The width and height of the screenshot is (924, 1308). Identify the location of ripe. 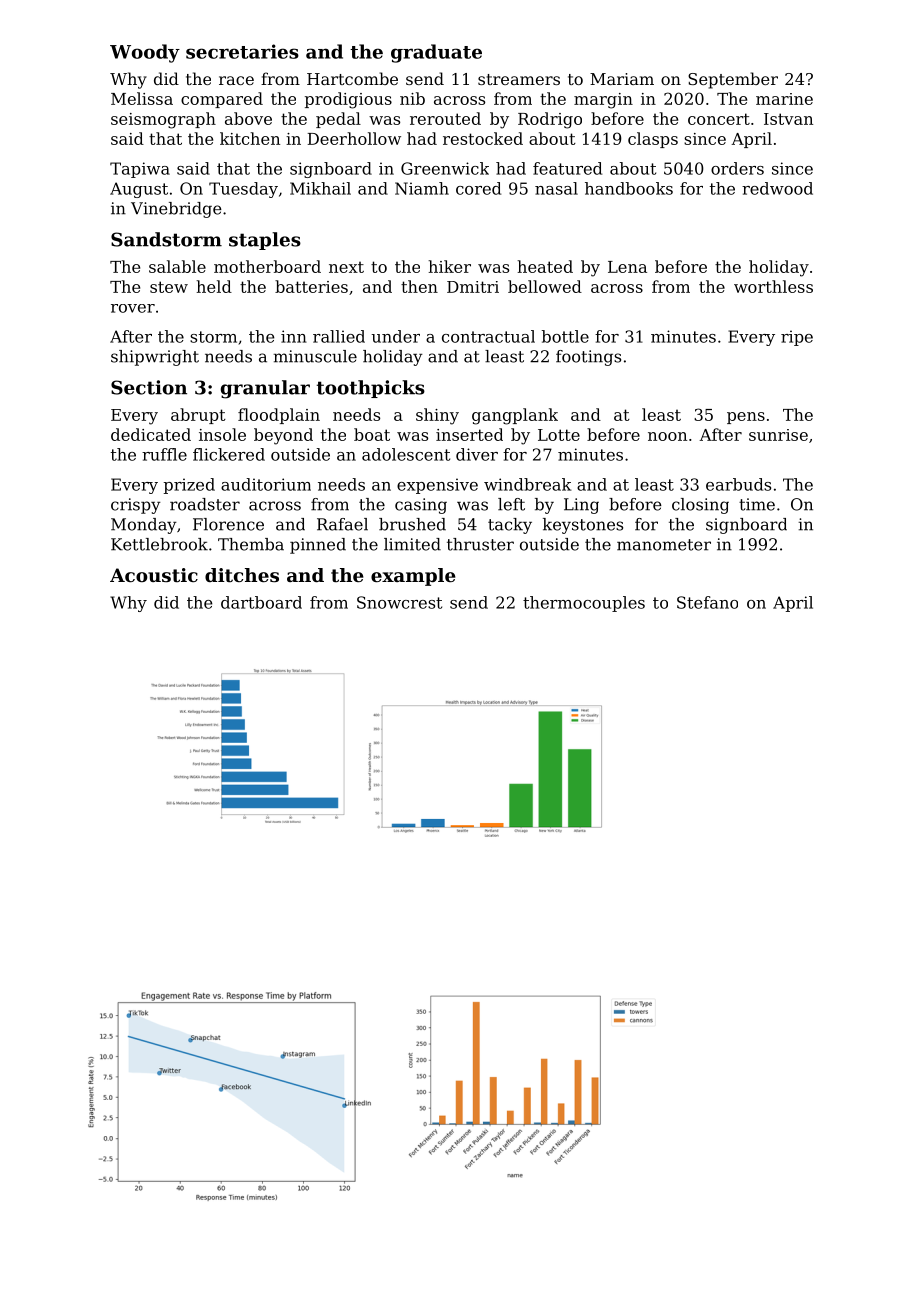
(797, 338).
